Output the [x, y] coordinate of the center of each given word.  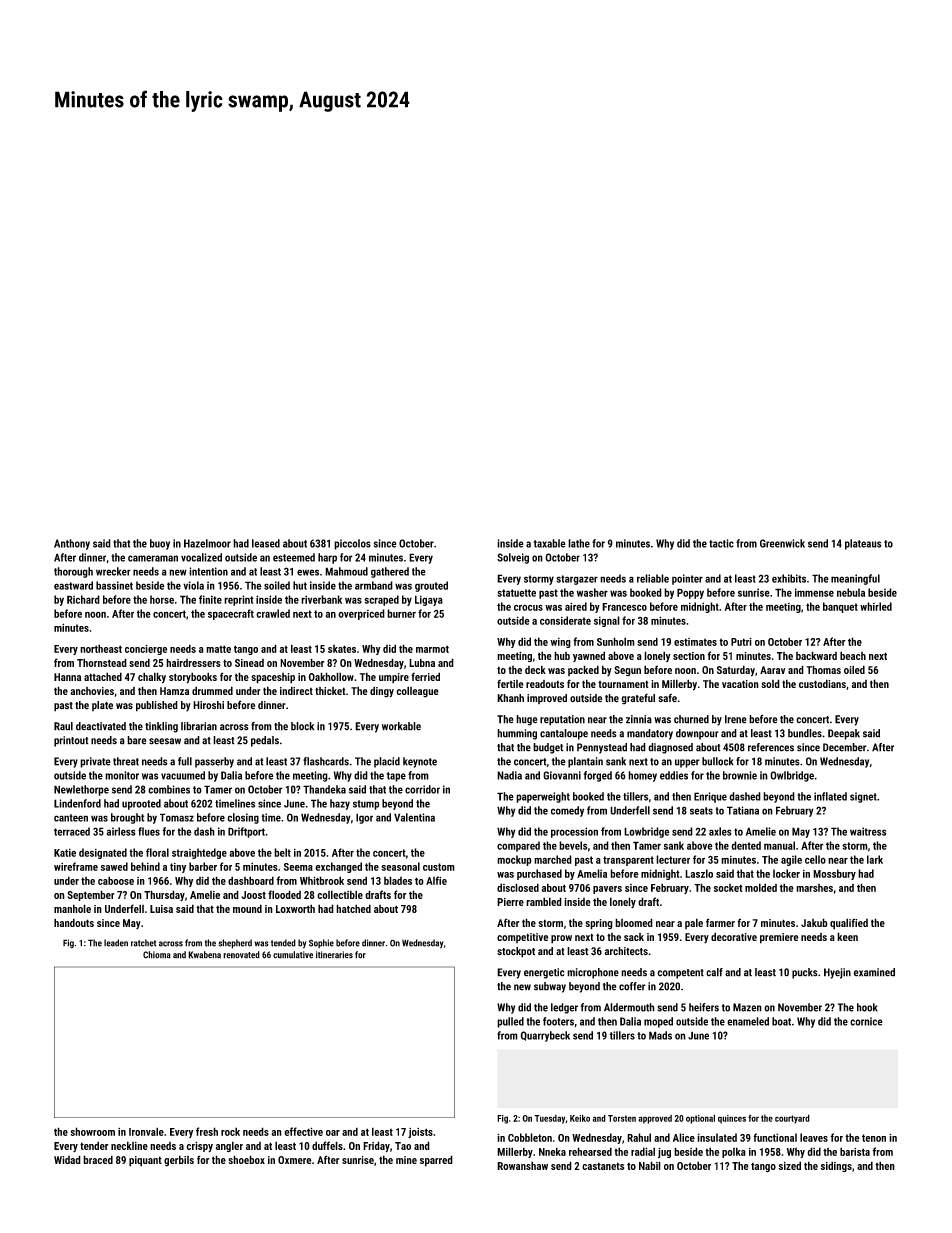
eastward [73, 585]
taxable [550, 543]
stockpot [516, 952]
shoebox [246, 1159]
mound [247, 908]
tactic [721, 543]
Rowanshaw [522, 1165]
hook [867, 1007]
